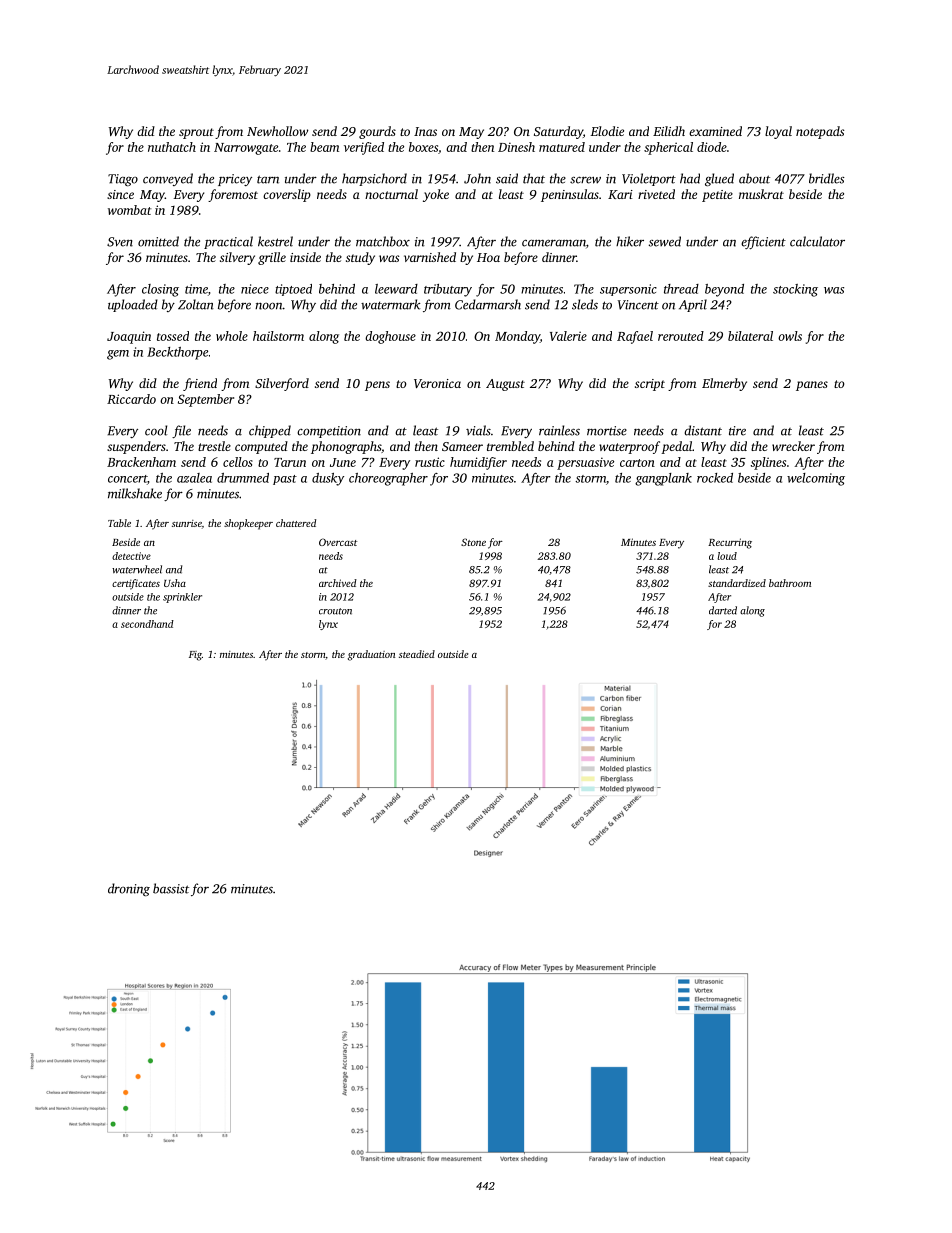 The width and height of the document is (952, 1233). I want to click on steadied, so click(417, 654).
